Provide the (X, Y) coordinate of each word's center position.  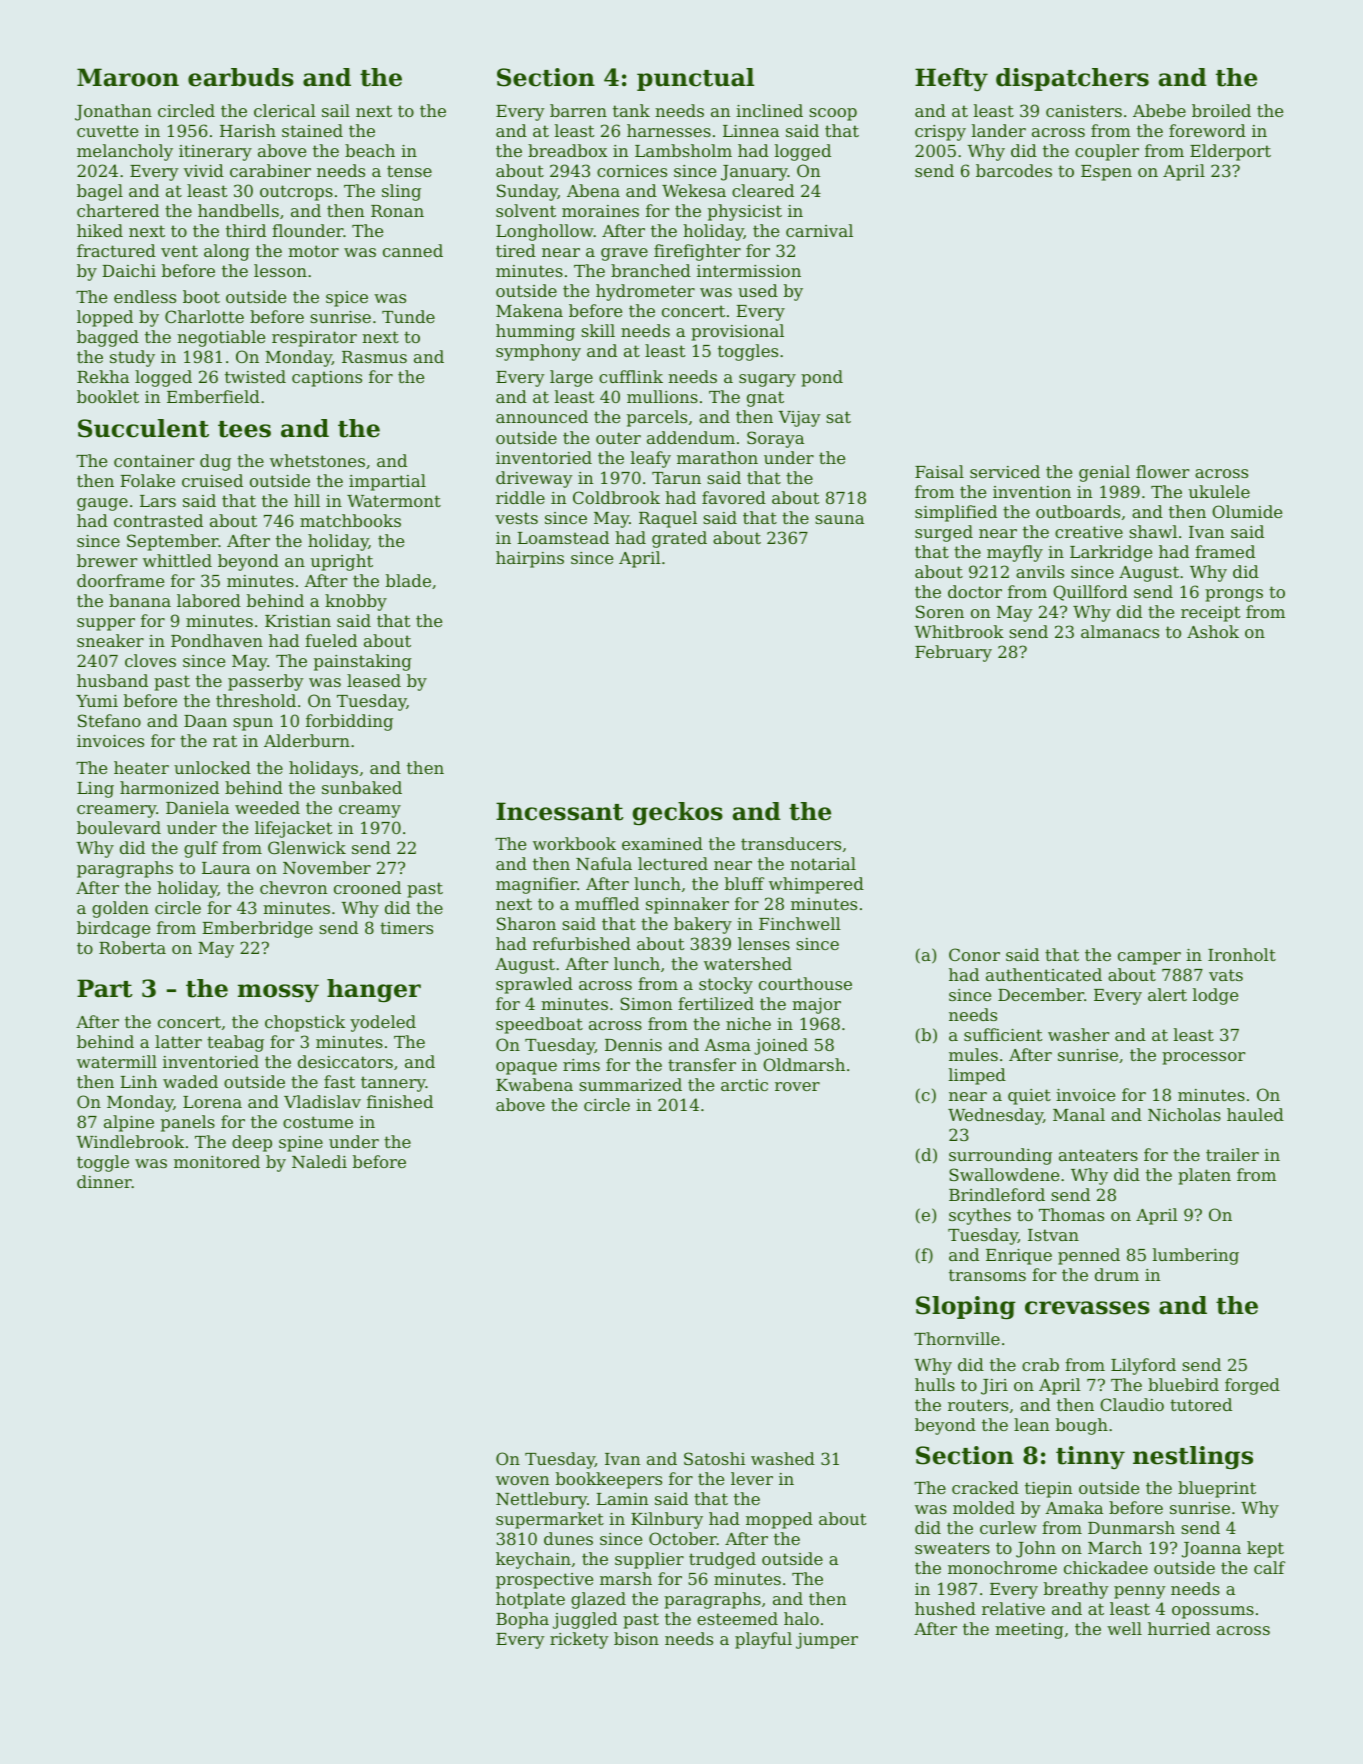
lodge (1215, 996)
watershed (748, 963)
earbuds (241, 77)
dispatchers (1072, 79)
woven (522, 1480)
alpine (129, 1123)
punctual (695, 79)
